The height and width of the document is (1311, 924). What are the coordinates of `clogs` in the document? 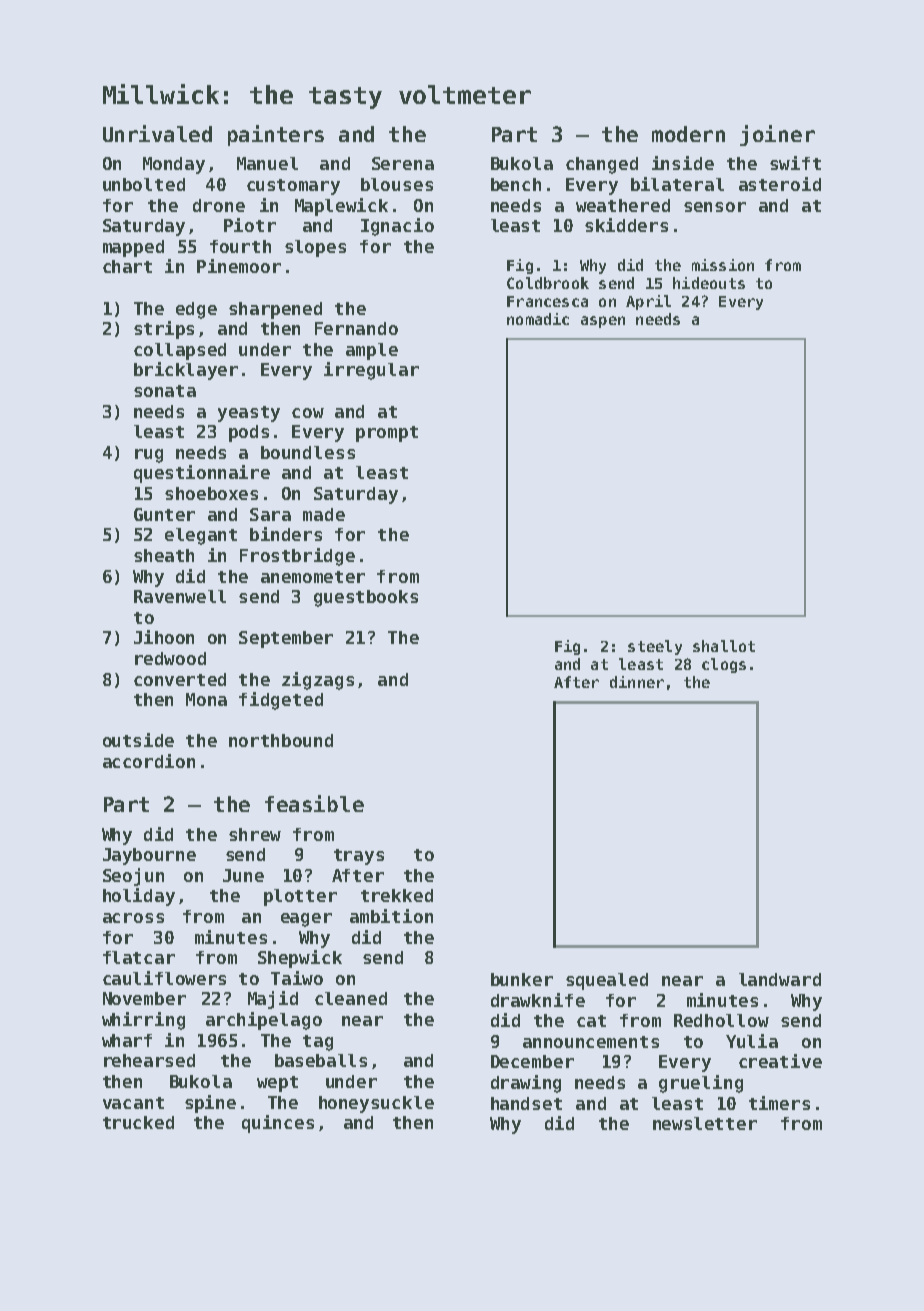 It's located at (724, 665).
